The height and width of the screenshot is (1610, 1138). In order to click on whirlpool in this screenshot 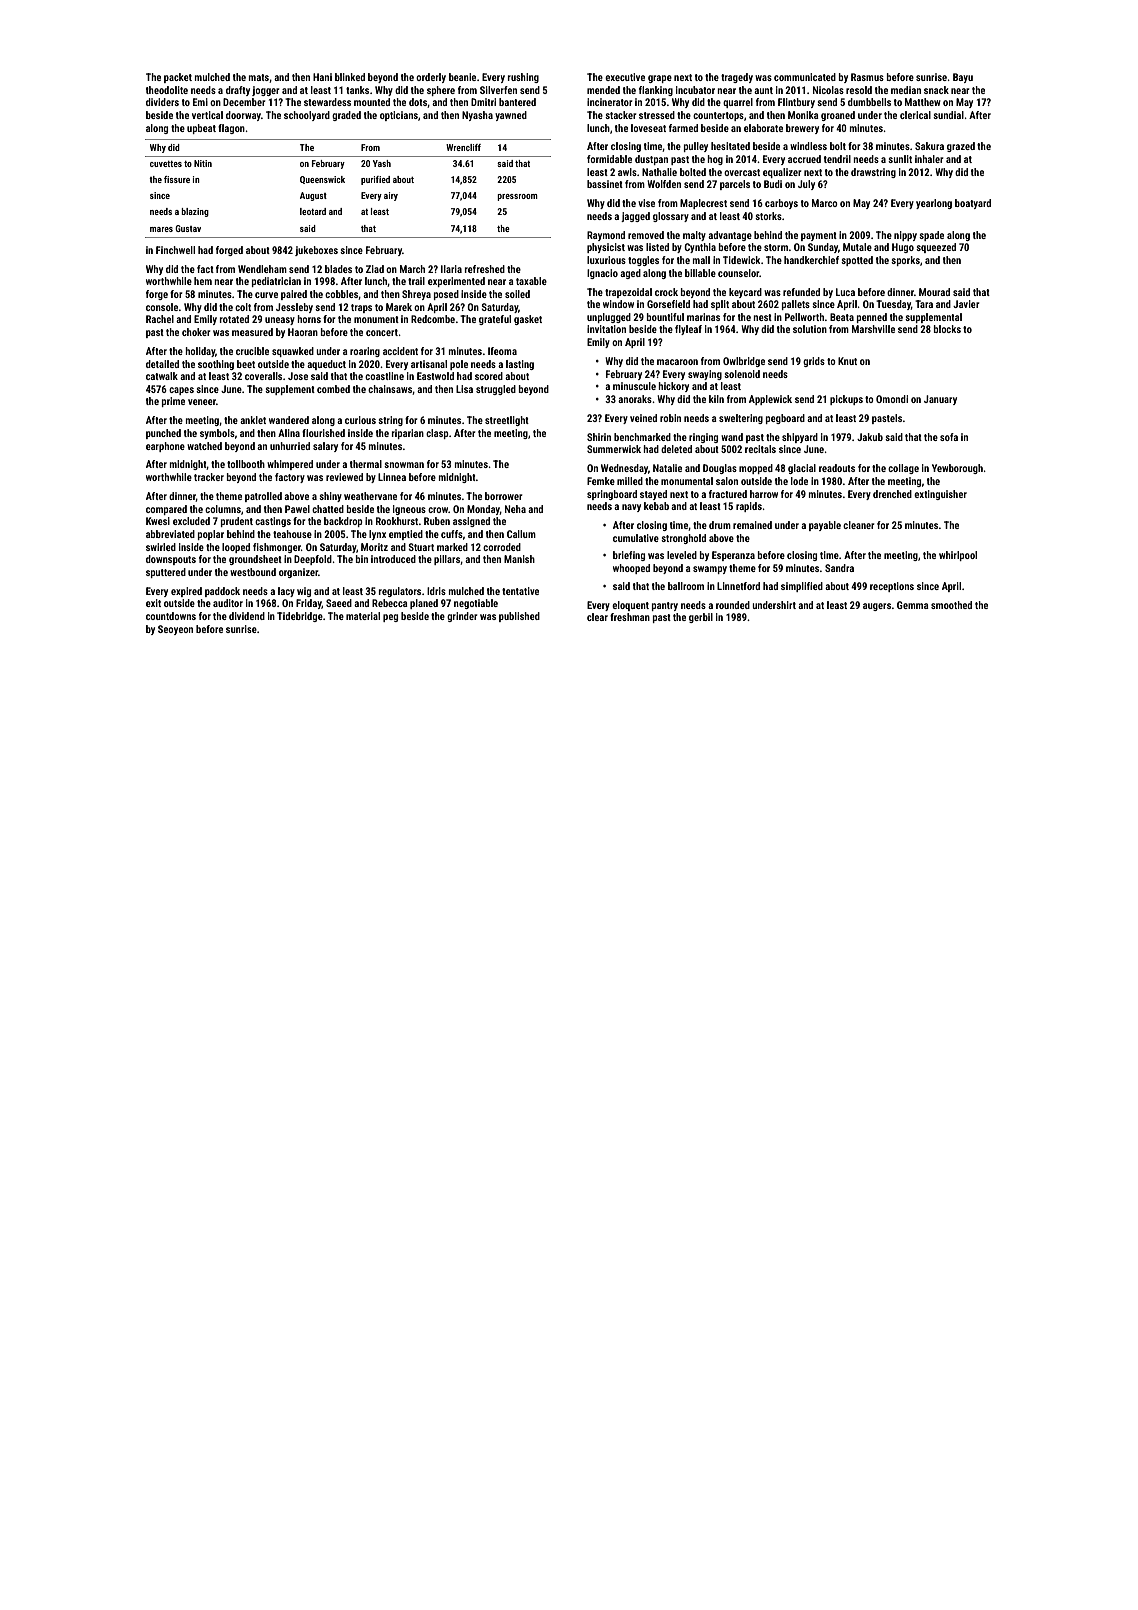, I will do `click(958, 556)`.
